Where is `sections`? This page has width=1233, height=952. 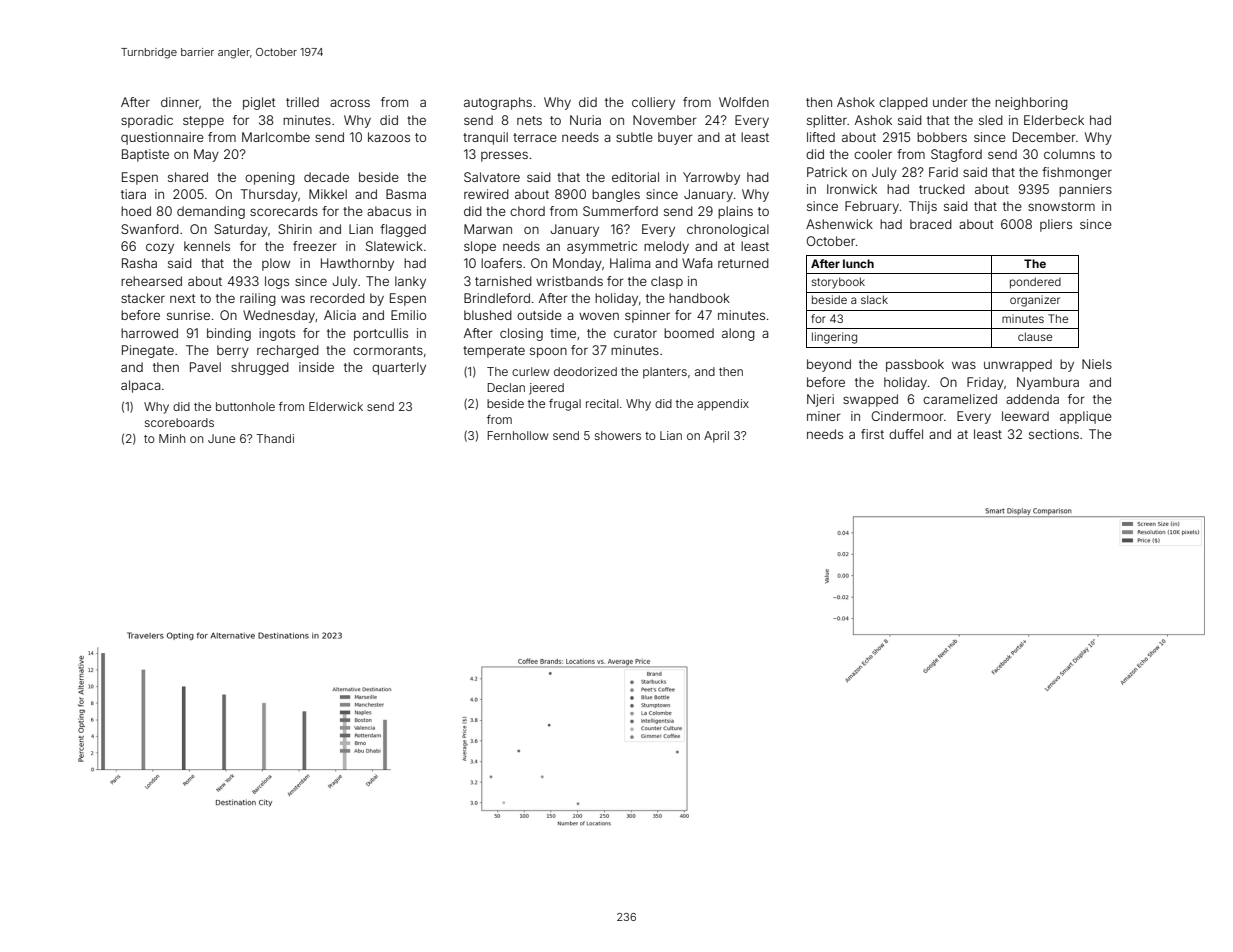 sections is located at coordinates (1054, 434).
